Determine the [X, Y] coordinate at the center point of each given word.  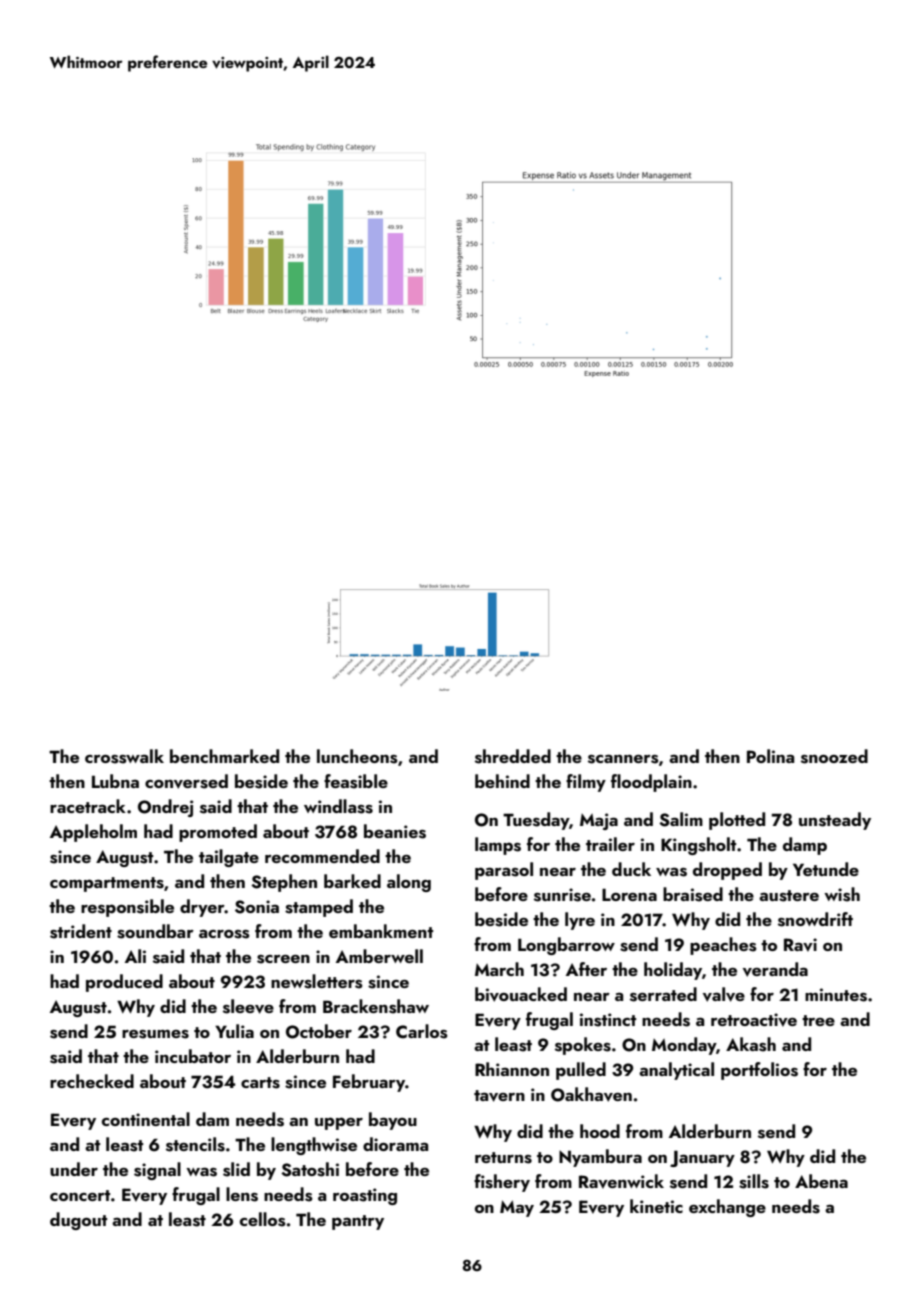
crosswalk [124, 756]
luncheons [357, 756]
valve [724, 994]
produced [124, 983]
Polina [770, 756]
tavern [499, 1096]
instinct [608, 1020]
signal [157, 1171]
